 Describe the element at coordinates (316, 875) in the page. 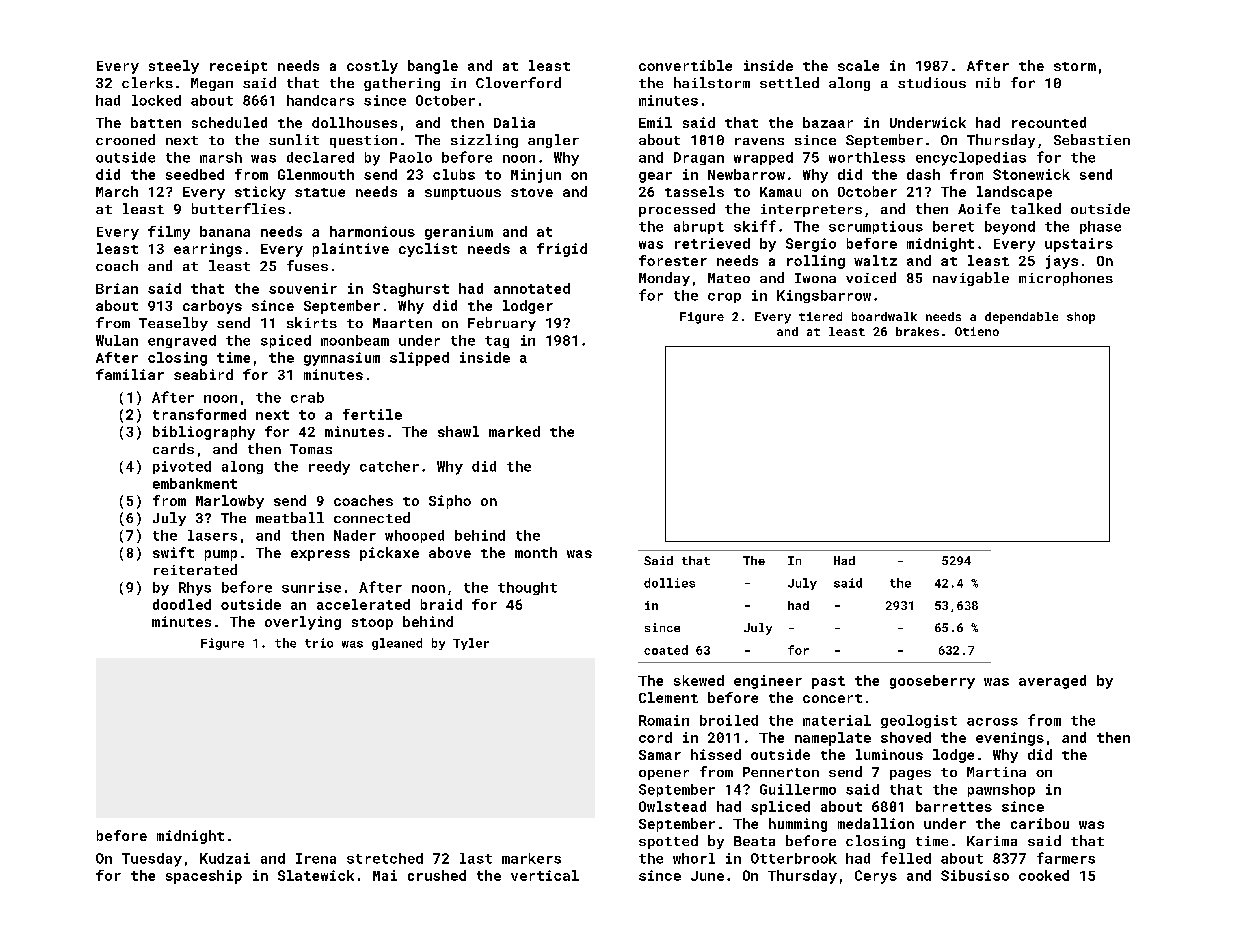

I see `Slatewick` at that location.
